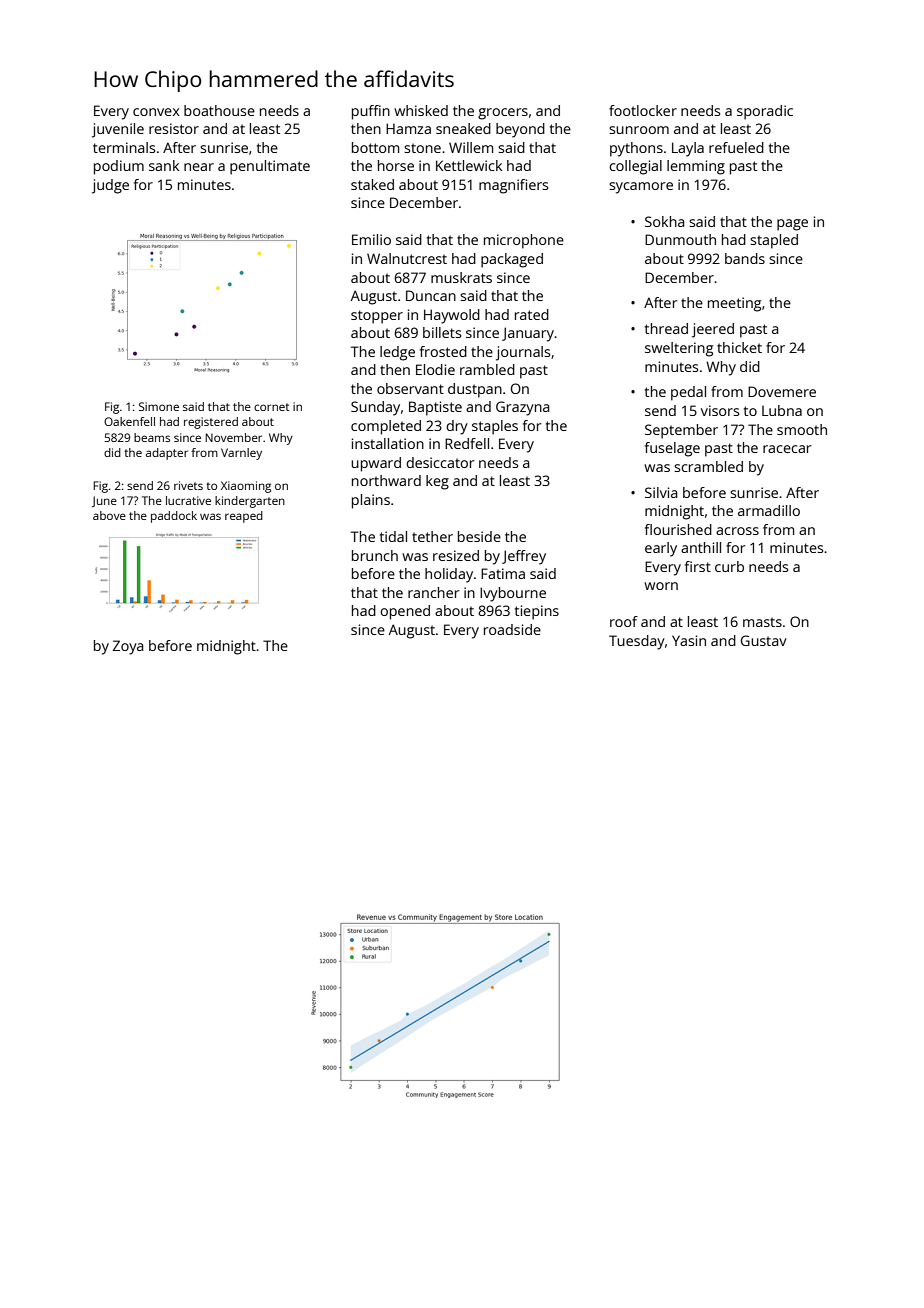  What do you see at coordinates (156, 112) in the screenshot?
I see `convex` at bounding box center [156, 112].
